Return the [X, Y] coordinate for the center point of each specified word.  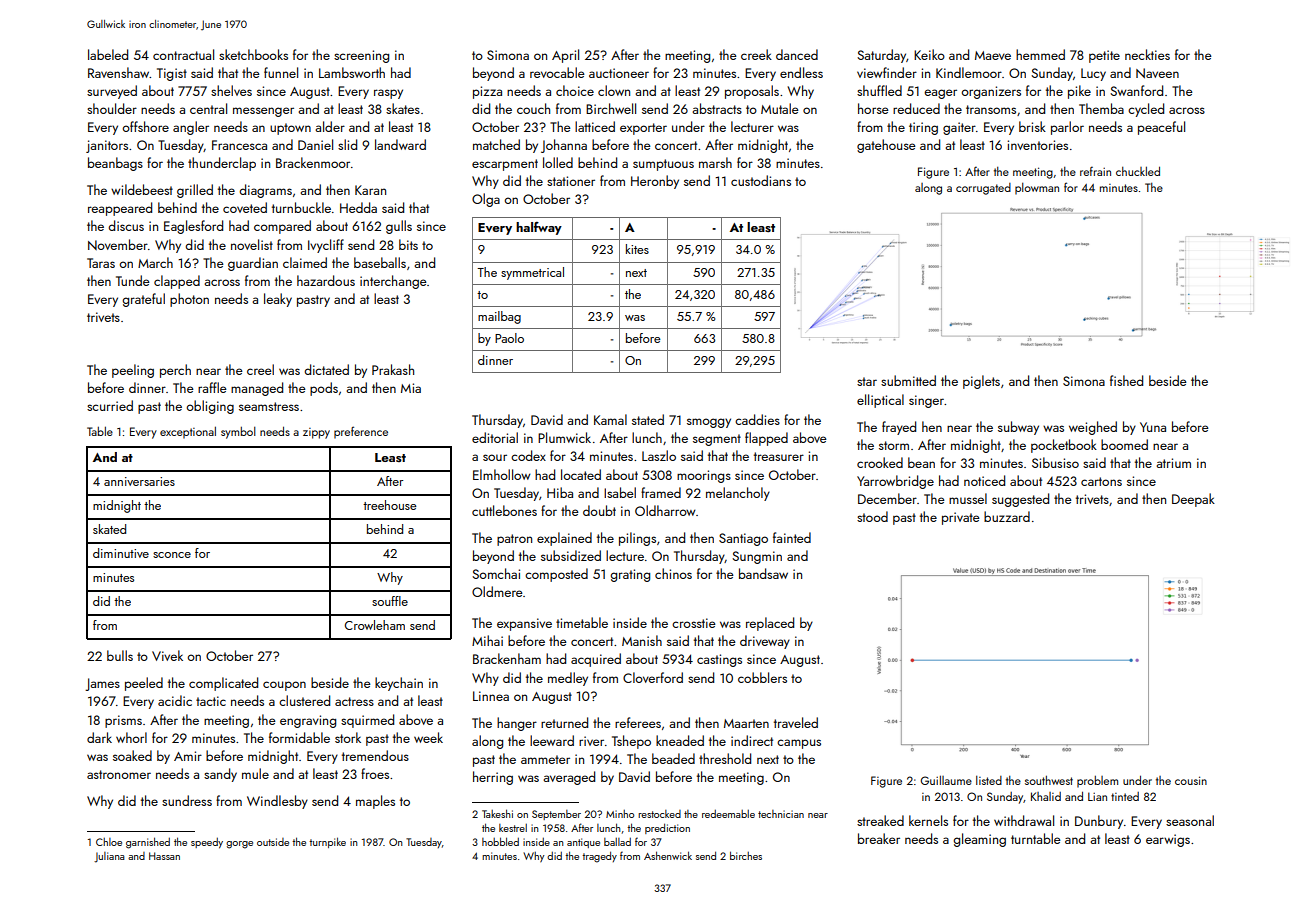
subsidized [571, 555]
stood [872, 516]
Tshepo [631, 742]
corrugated [983, 189]
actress [354, 701]
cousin [1191, 780]
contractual [183, 54]
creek [756, 54]
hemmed [1040, 54]
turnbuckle [301, 207]
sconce [172, 555]
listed [989, 780]
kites [637, 249]
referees [638, 722]
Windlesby [277, 802]
